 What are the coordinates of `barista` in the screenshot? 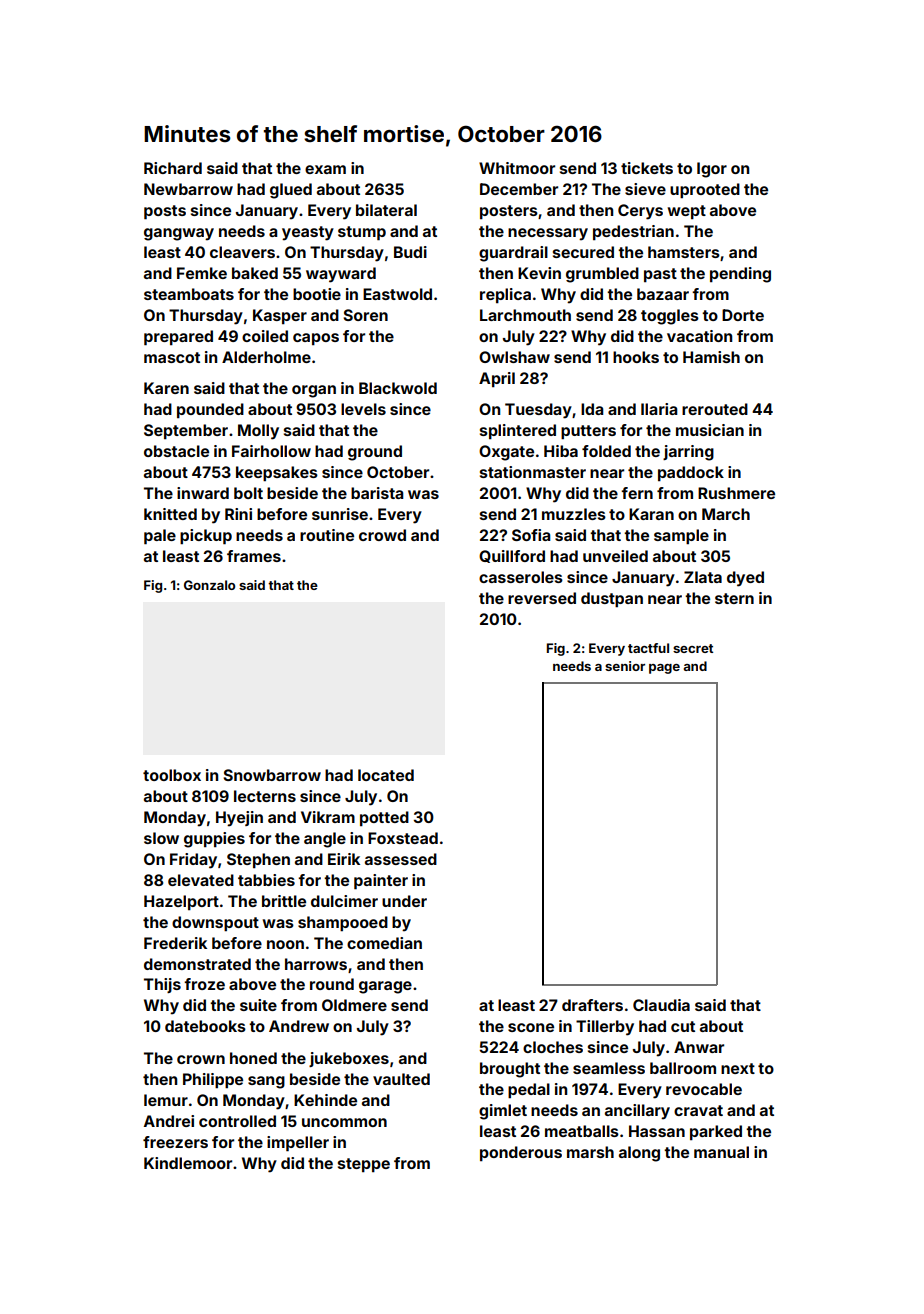 It's located at (377, 493).
